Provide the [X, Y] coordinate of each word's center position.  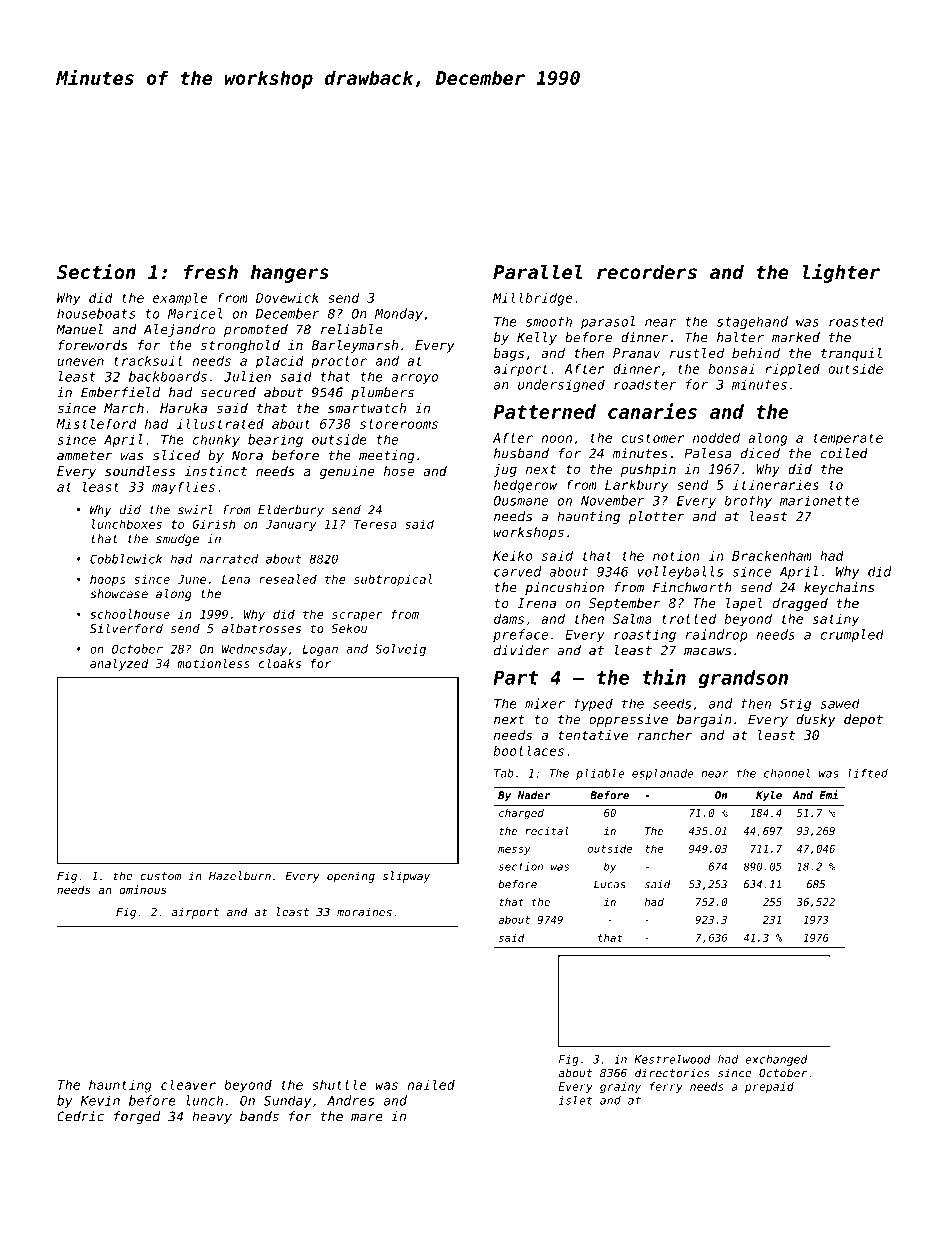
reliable [352, 329]
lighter [841, 273]
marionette [819, 500]
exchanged [776, 1060]
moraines [364, 912]
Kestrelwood [672, 1059]
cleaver [188, 1084]
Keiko [513, 555]
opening [351, 877]
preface [520, 635]
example [180, 299]
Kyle [769, 796]
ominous [143, 889]
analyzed [119, 664]
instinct [216, 471]
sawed [840, 703]
